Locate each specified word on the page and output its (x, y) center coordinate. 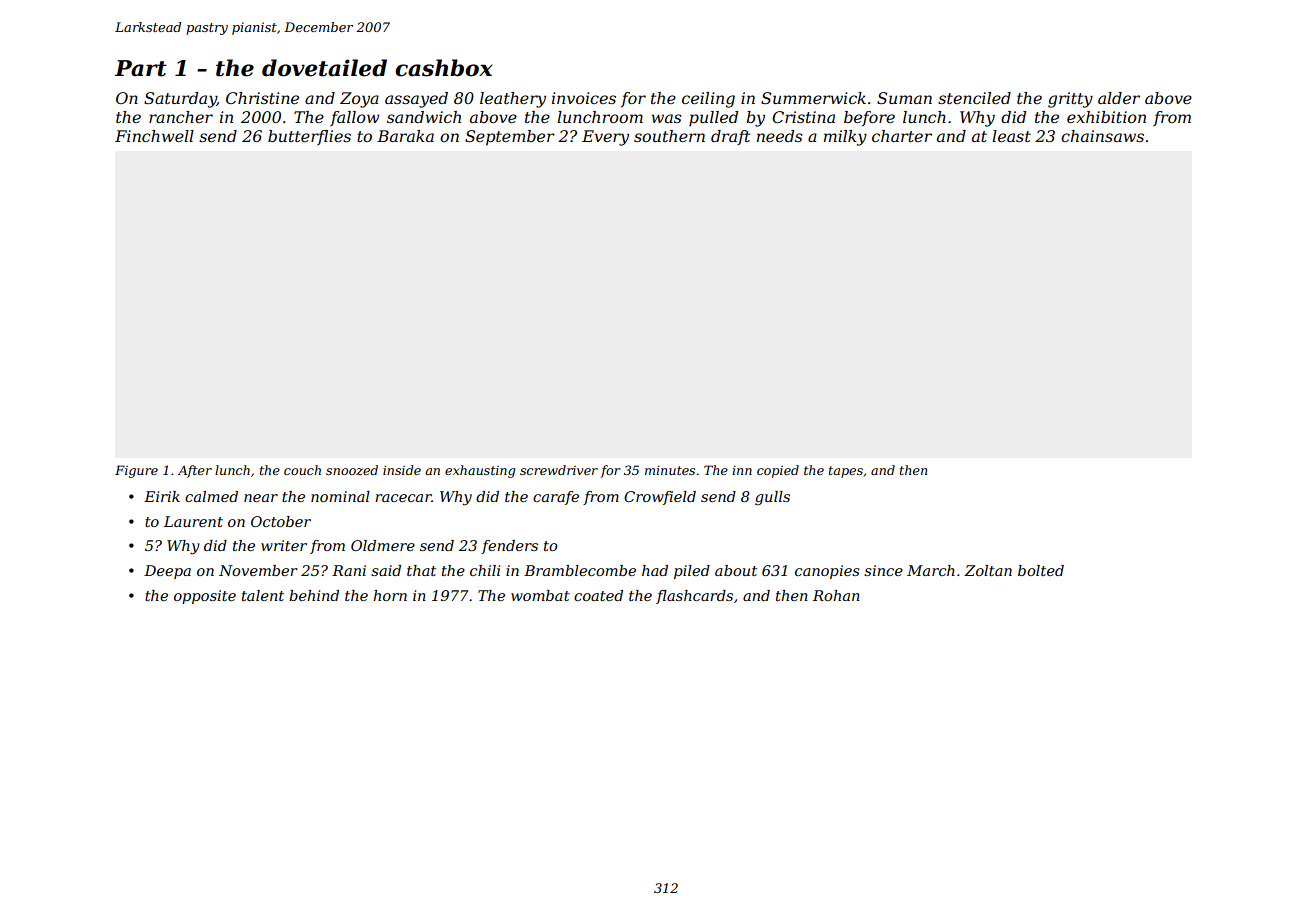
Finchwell (154, 136)
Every (605, 138)
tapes (846, 472)
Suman (904, 98)
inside (402, 470)
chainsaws (1102, 136)
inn (742, 470)
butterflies (309, 138)
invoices (584, 98)
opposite (205, 597)
